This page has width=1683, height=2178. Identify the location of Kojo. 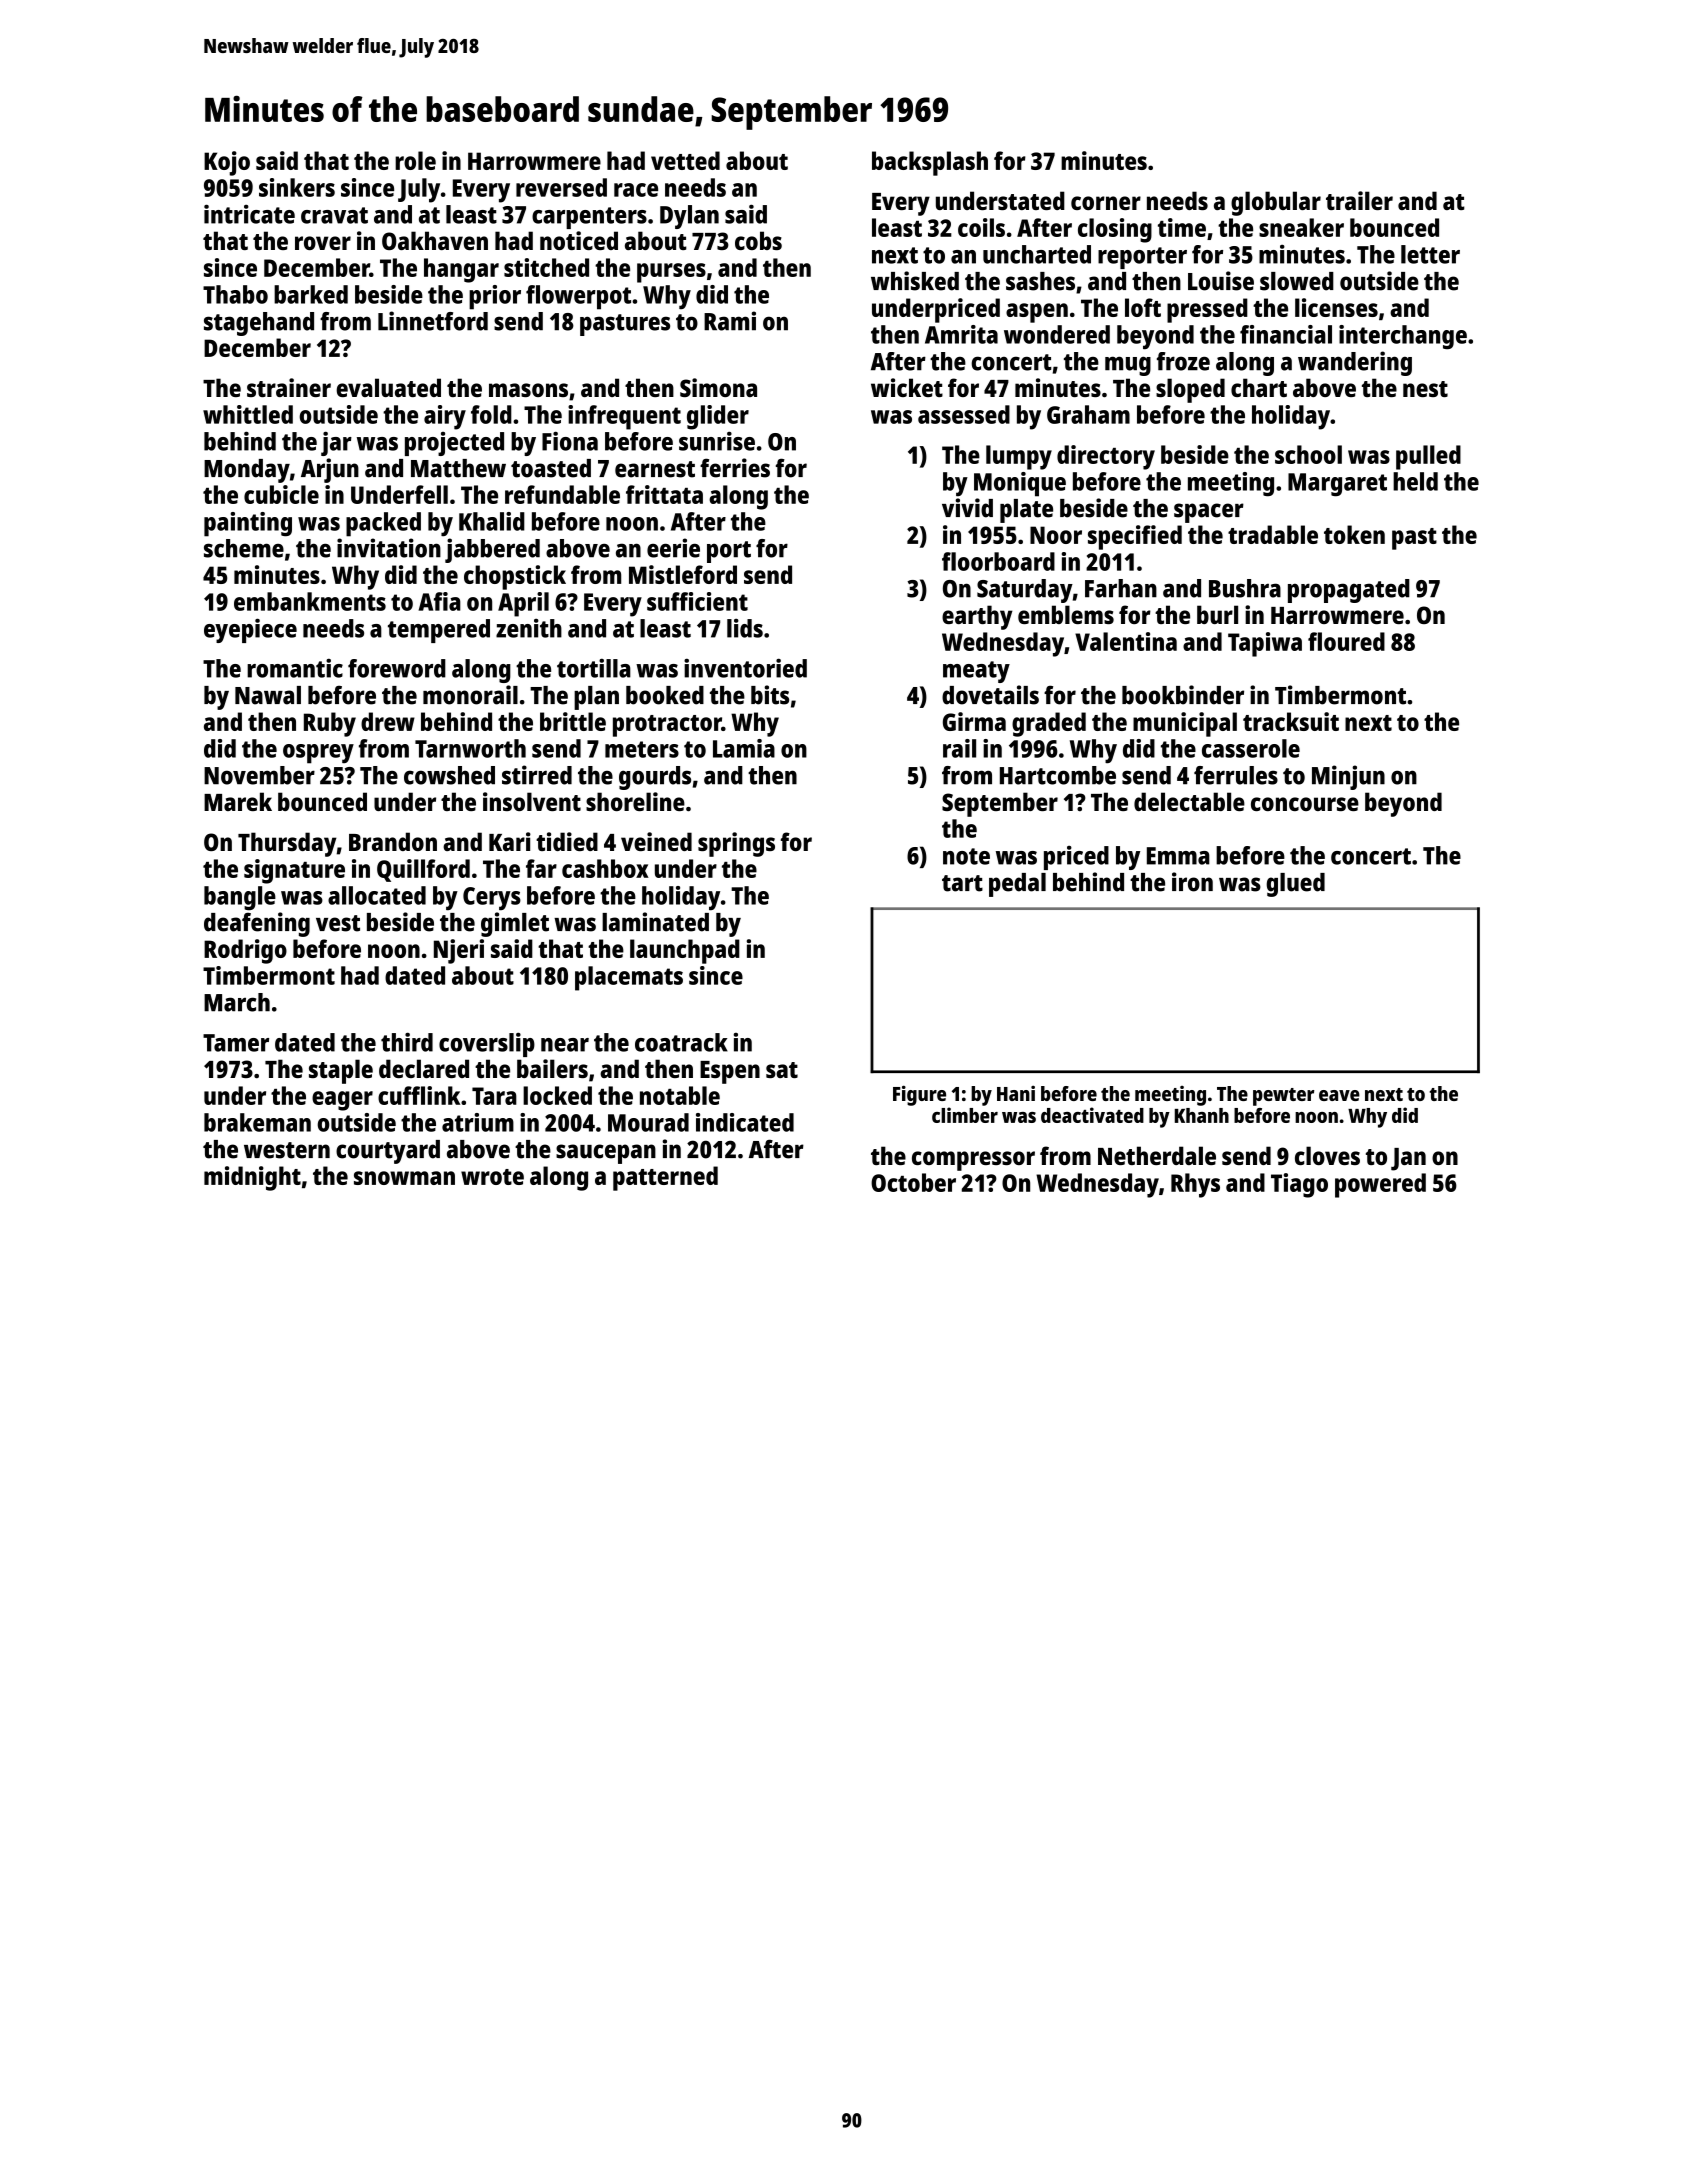
(227, 163).
